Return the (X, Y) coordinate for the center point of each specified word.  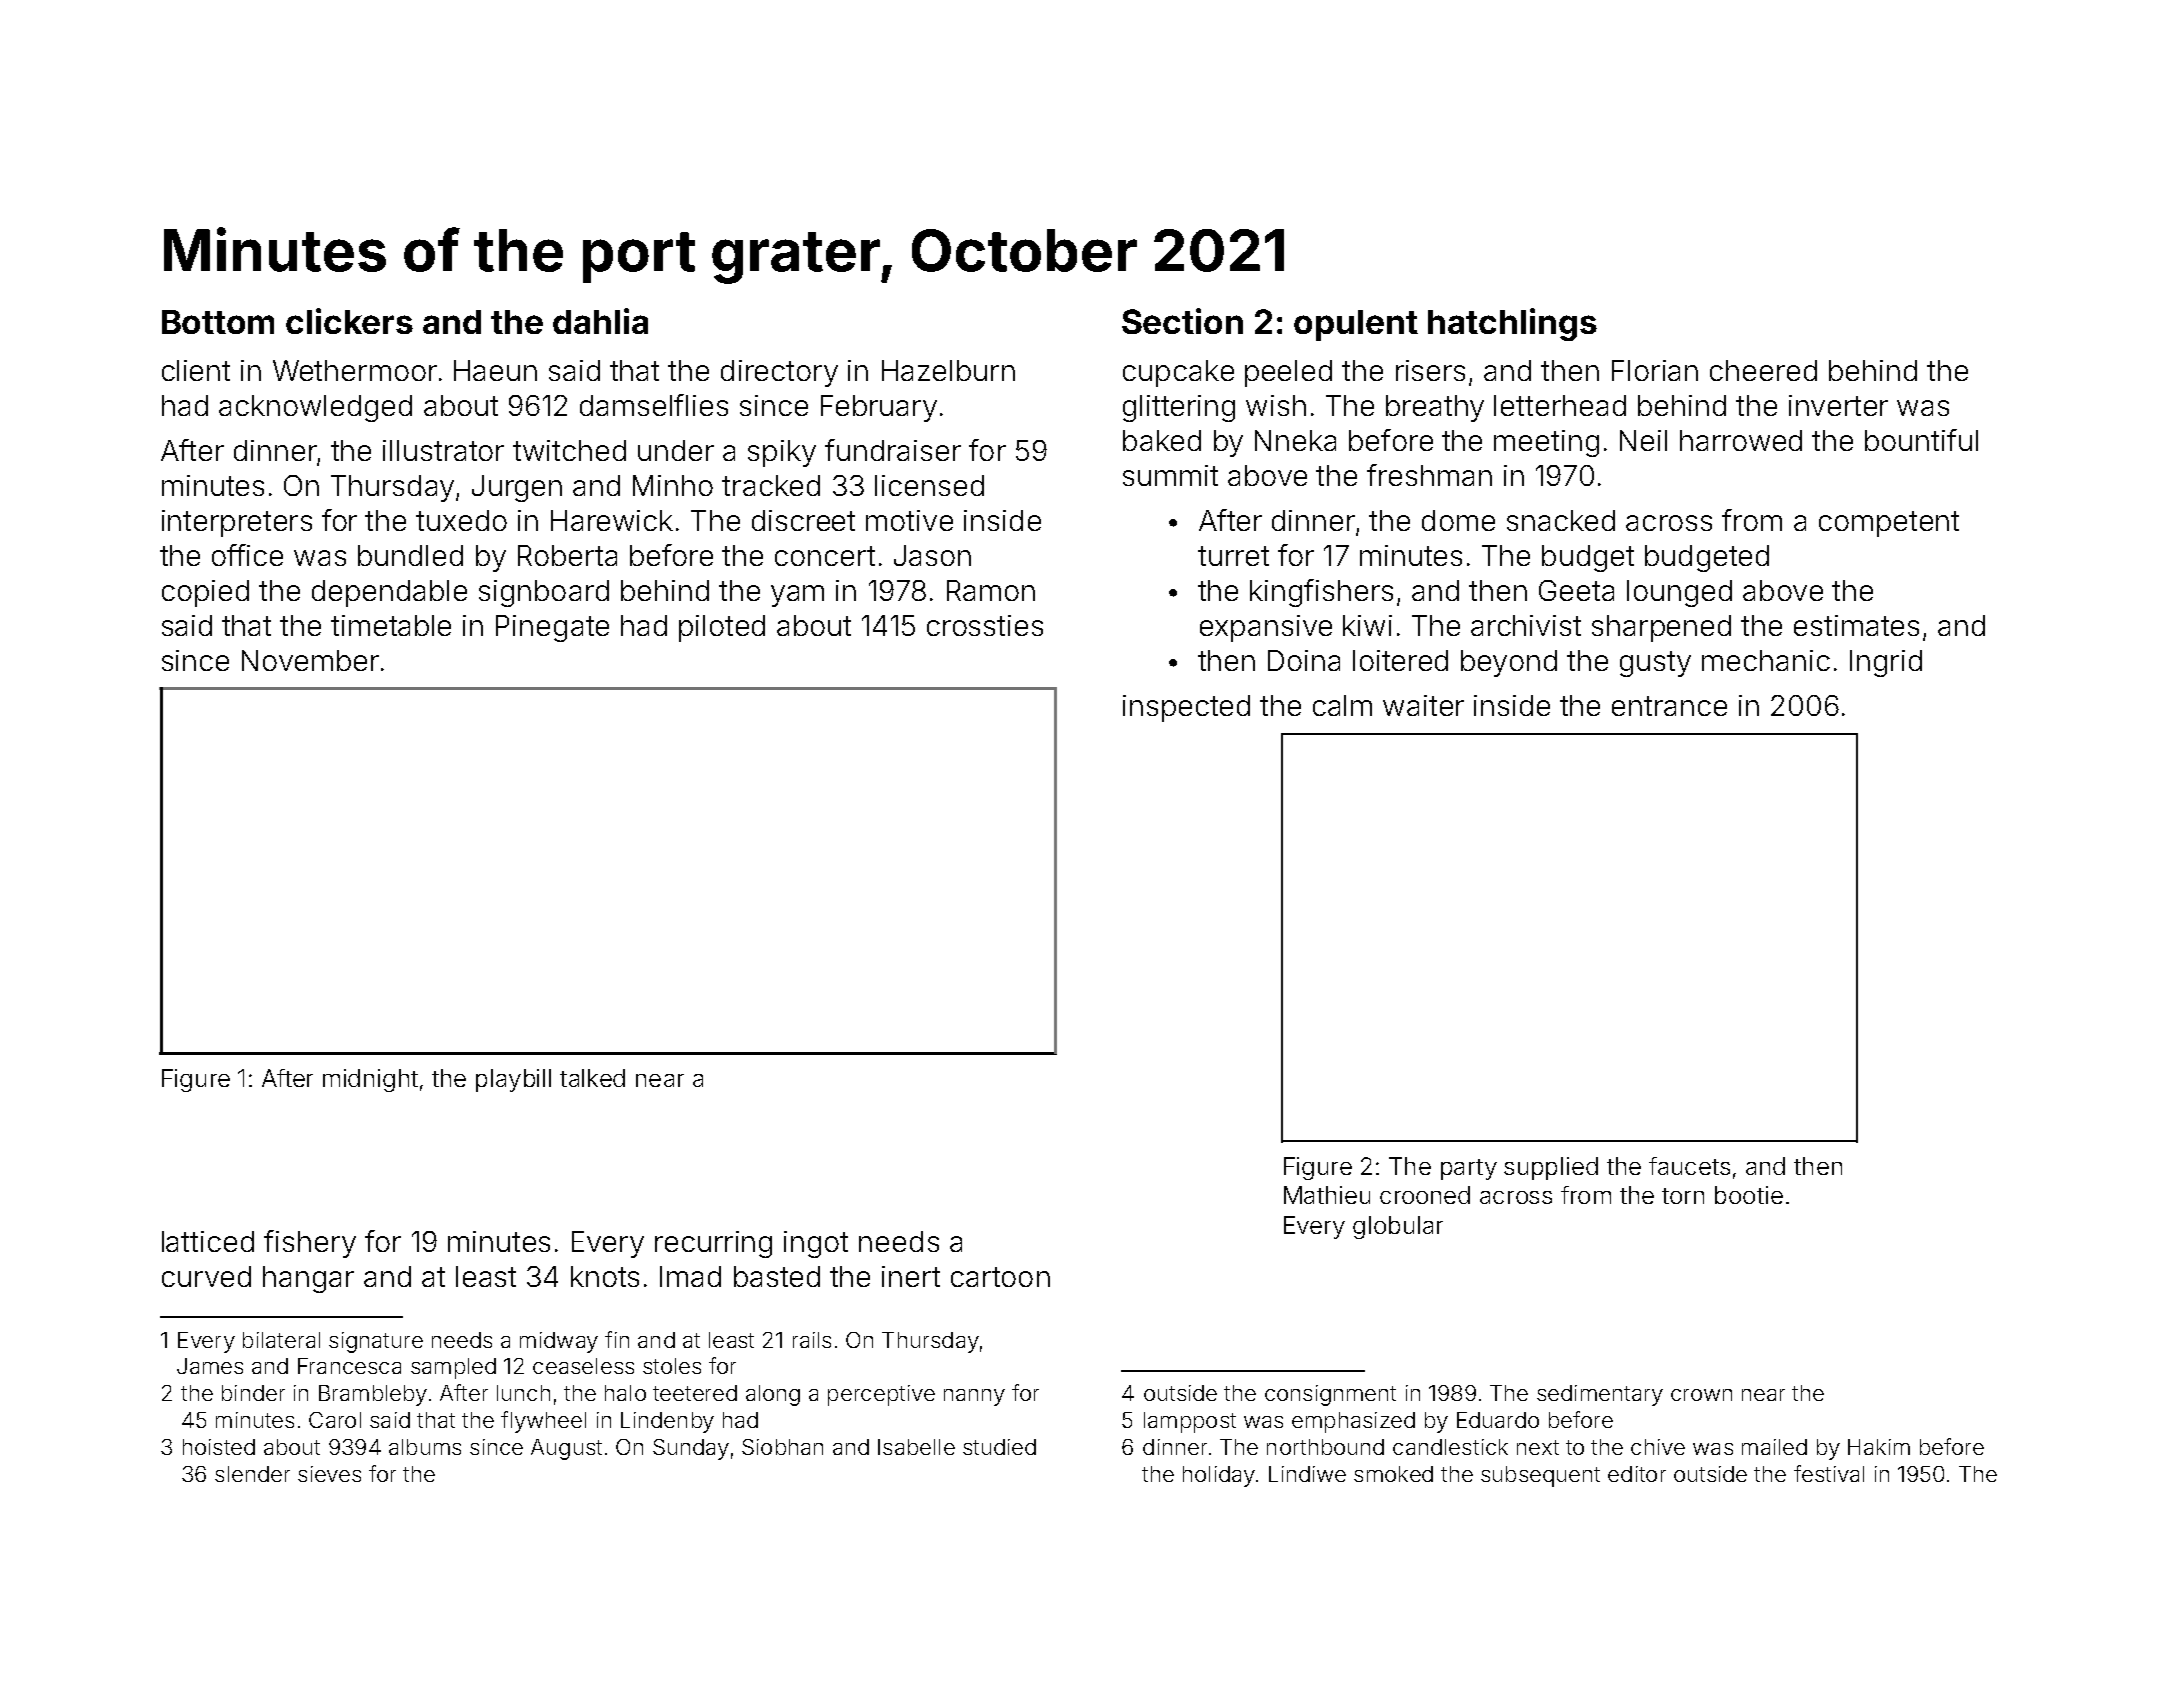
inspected (1186, 708)
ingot (816, 1244)
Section (1182, 321)
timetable (391, 625)
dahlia (600, 321)
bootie (1749, 1195)
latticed (208, 1241)
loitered (1400, 660)
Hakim (1879, 1447)
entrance (1669, 706)
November (310, 660)
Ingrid (1886, 663)
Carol (335, 1420)
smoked (1393, 1474)
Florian (1655, 370)
